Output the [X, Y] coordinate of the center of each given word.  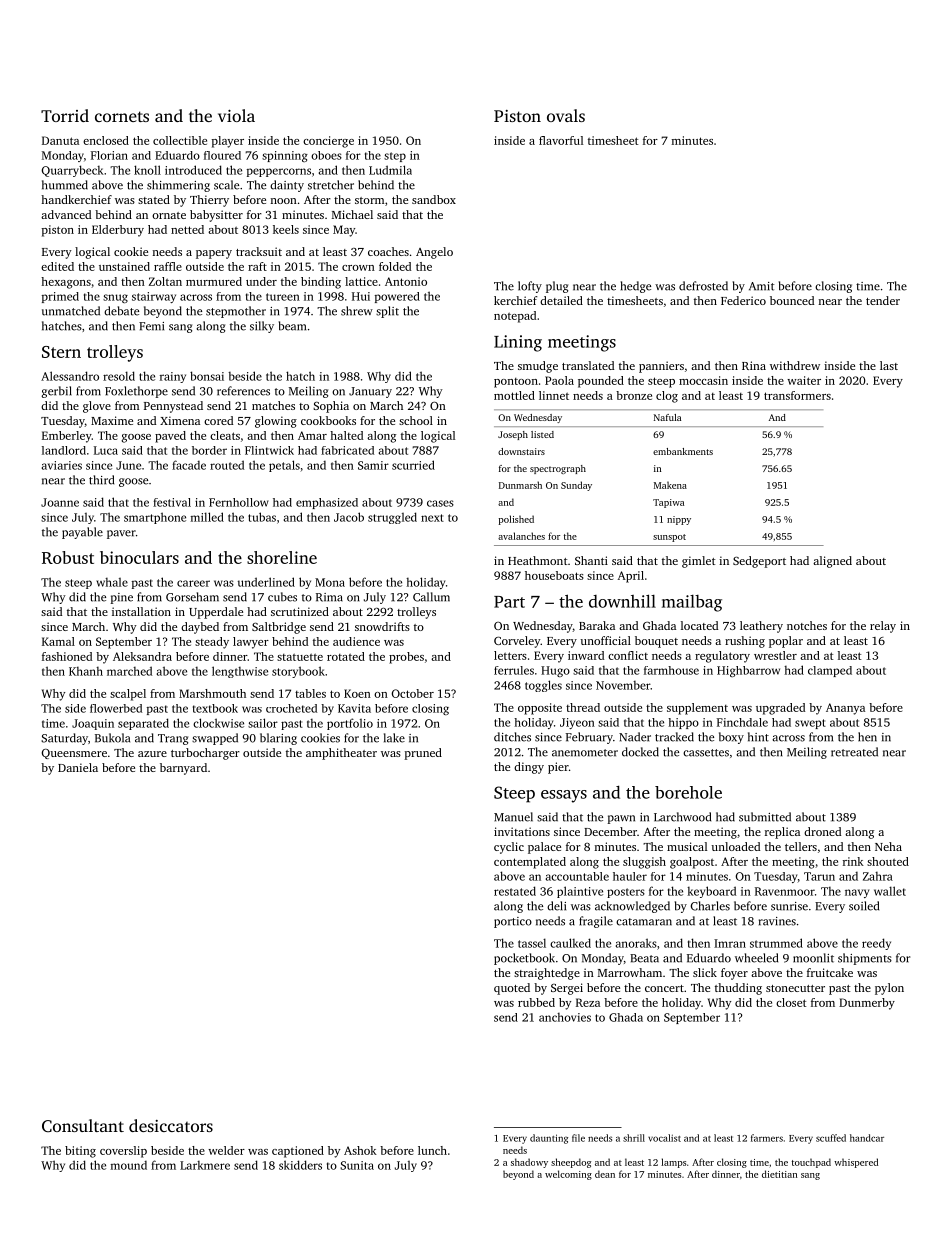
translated [588, 365]
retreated [854, 752]
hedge [636, 287]
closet [791, 1002]
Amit [761, 286]
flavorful [561, 140]
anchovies [565, 1017]
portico [513, 922]
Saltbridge [279, 628]
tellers [801, 846]
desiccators [171, 1125]
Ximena [180, 420]
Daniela [78, 767]
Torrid [65, 115]
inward [586, 655]
